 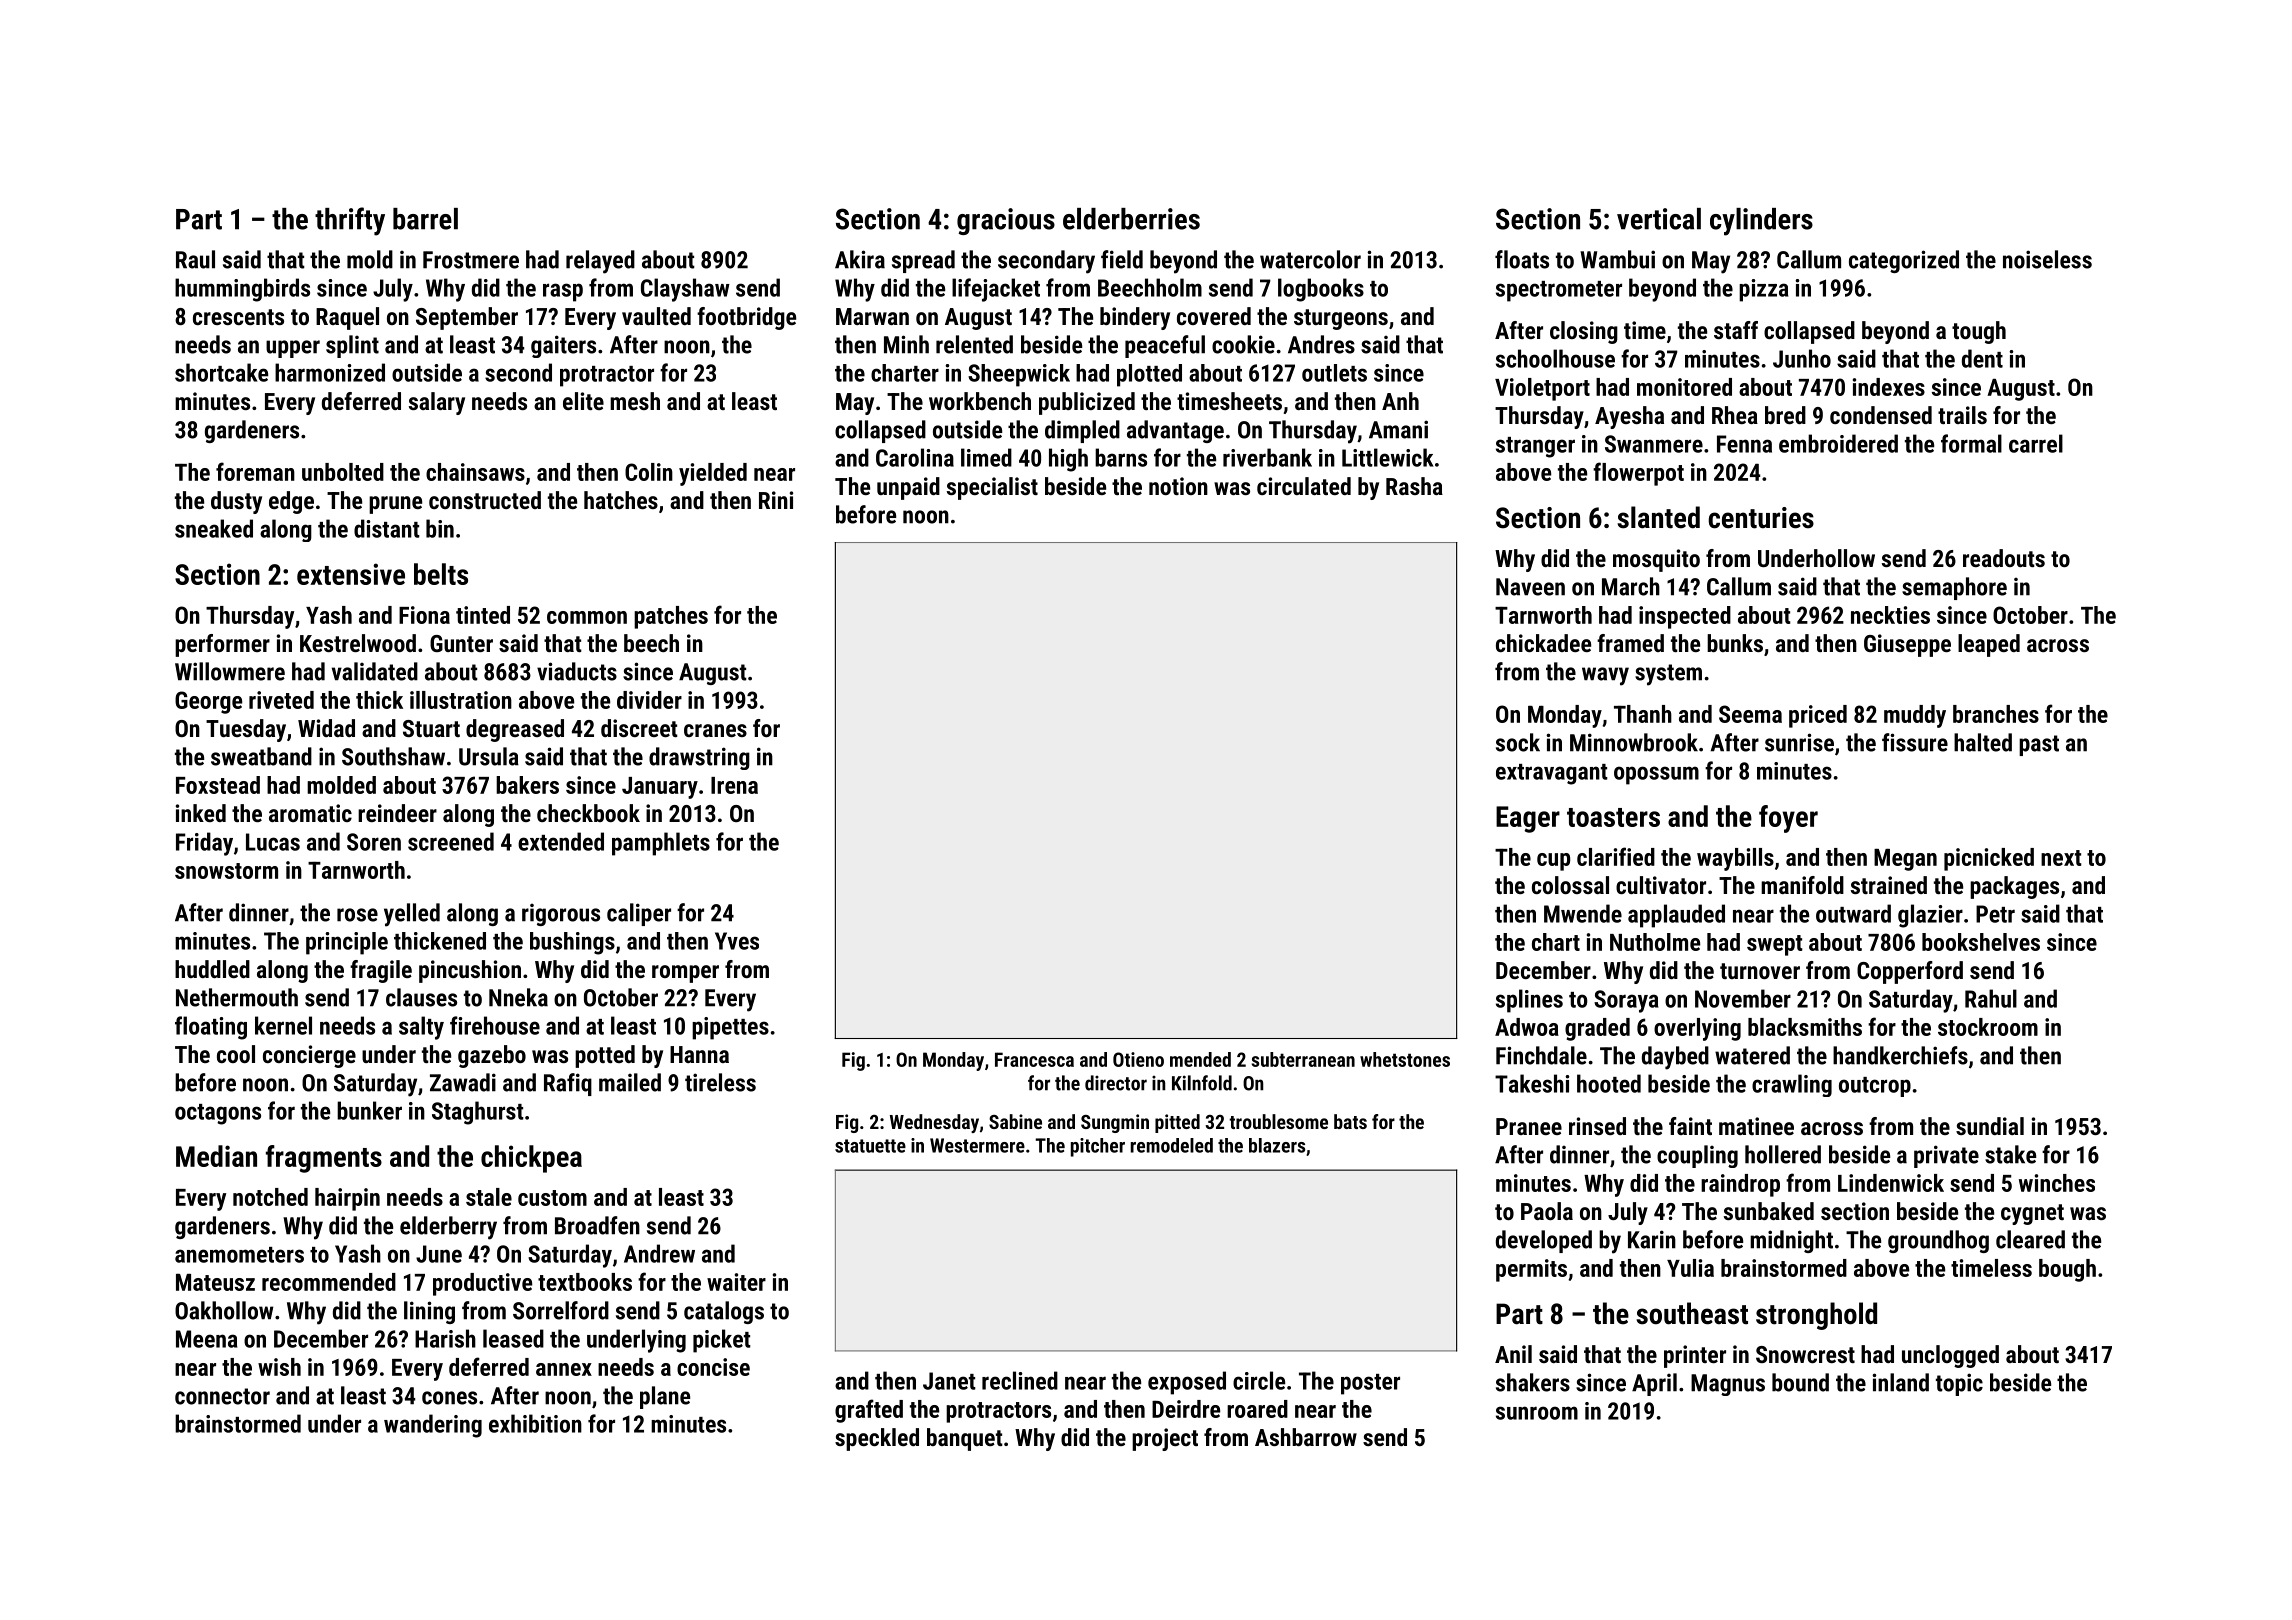 I want to click on George, so click(x=208, y=702).
